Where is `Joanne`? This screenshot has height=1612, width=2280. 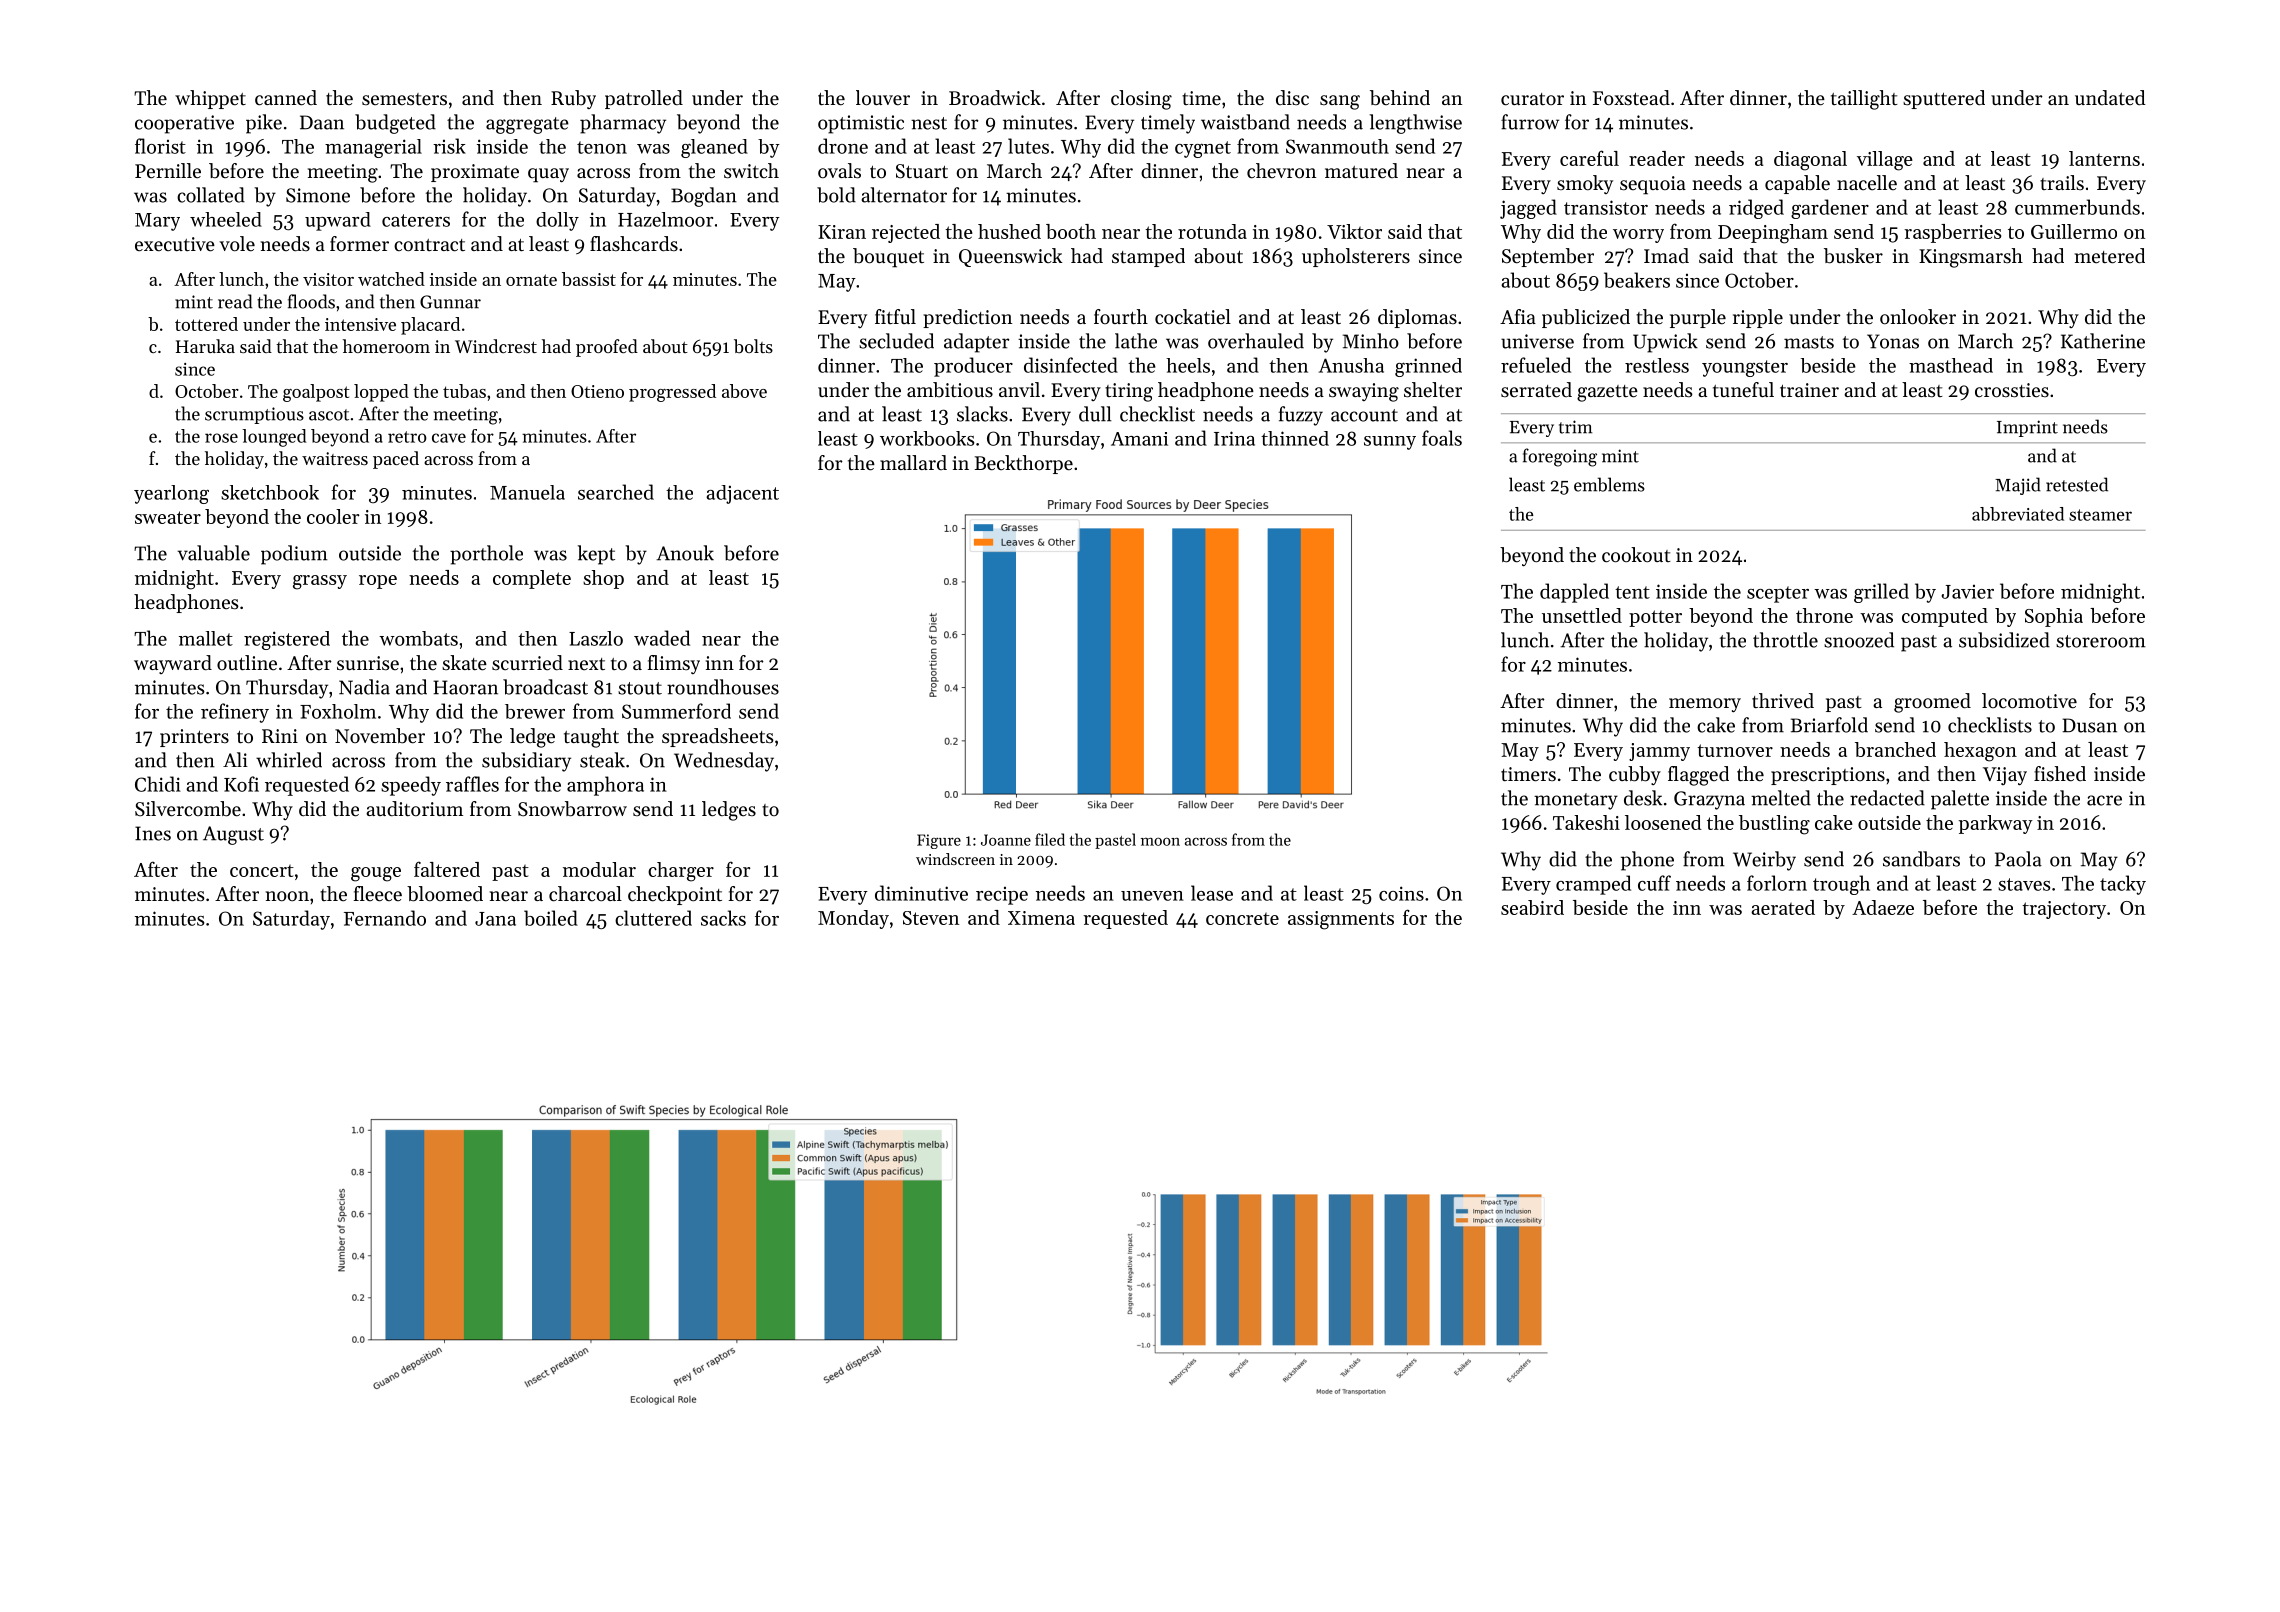 Joanne is located at coordinates (1006, 840).
